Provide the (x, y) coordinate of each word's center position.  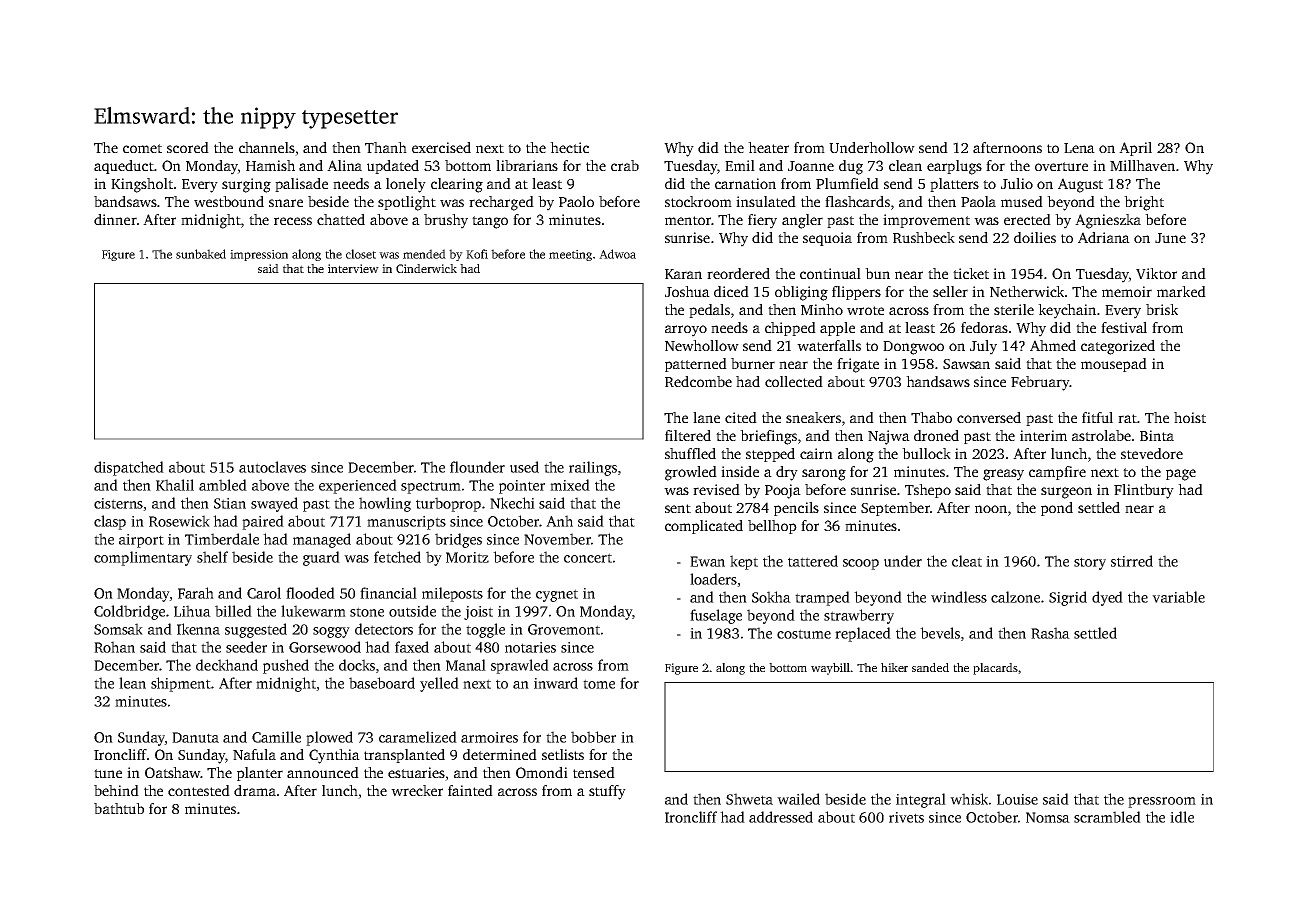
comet (142, 148)
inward (556, 683)
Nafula (254, 754)
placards (995, 669)
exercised (441, 147)
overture (1061, 166)
